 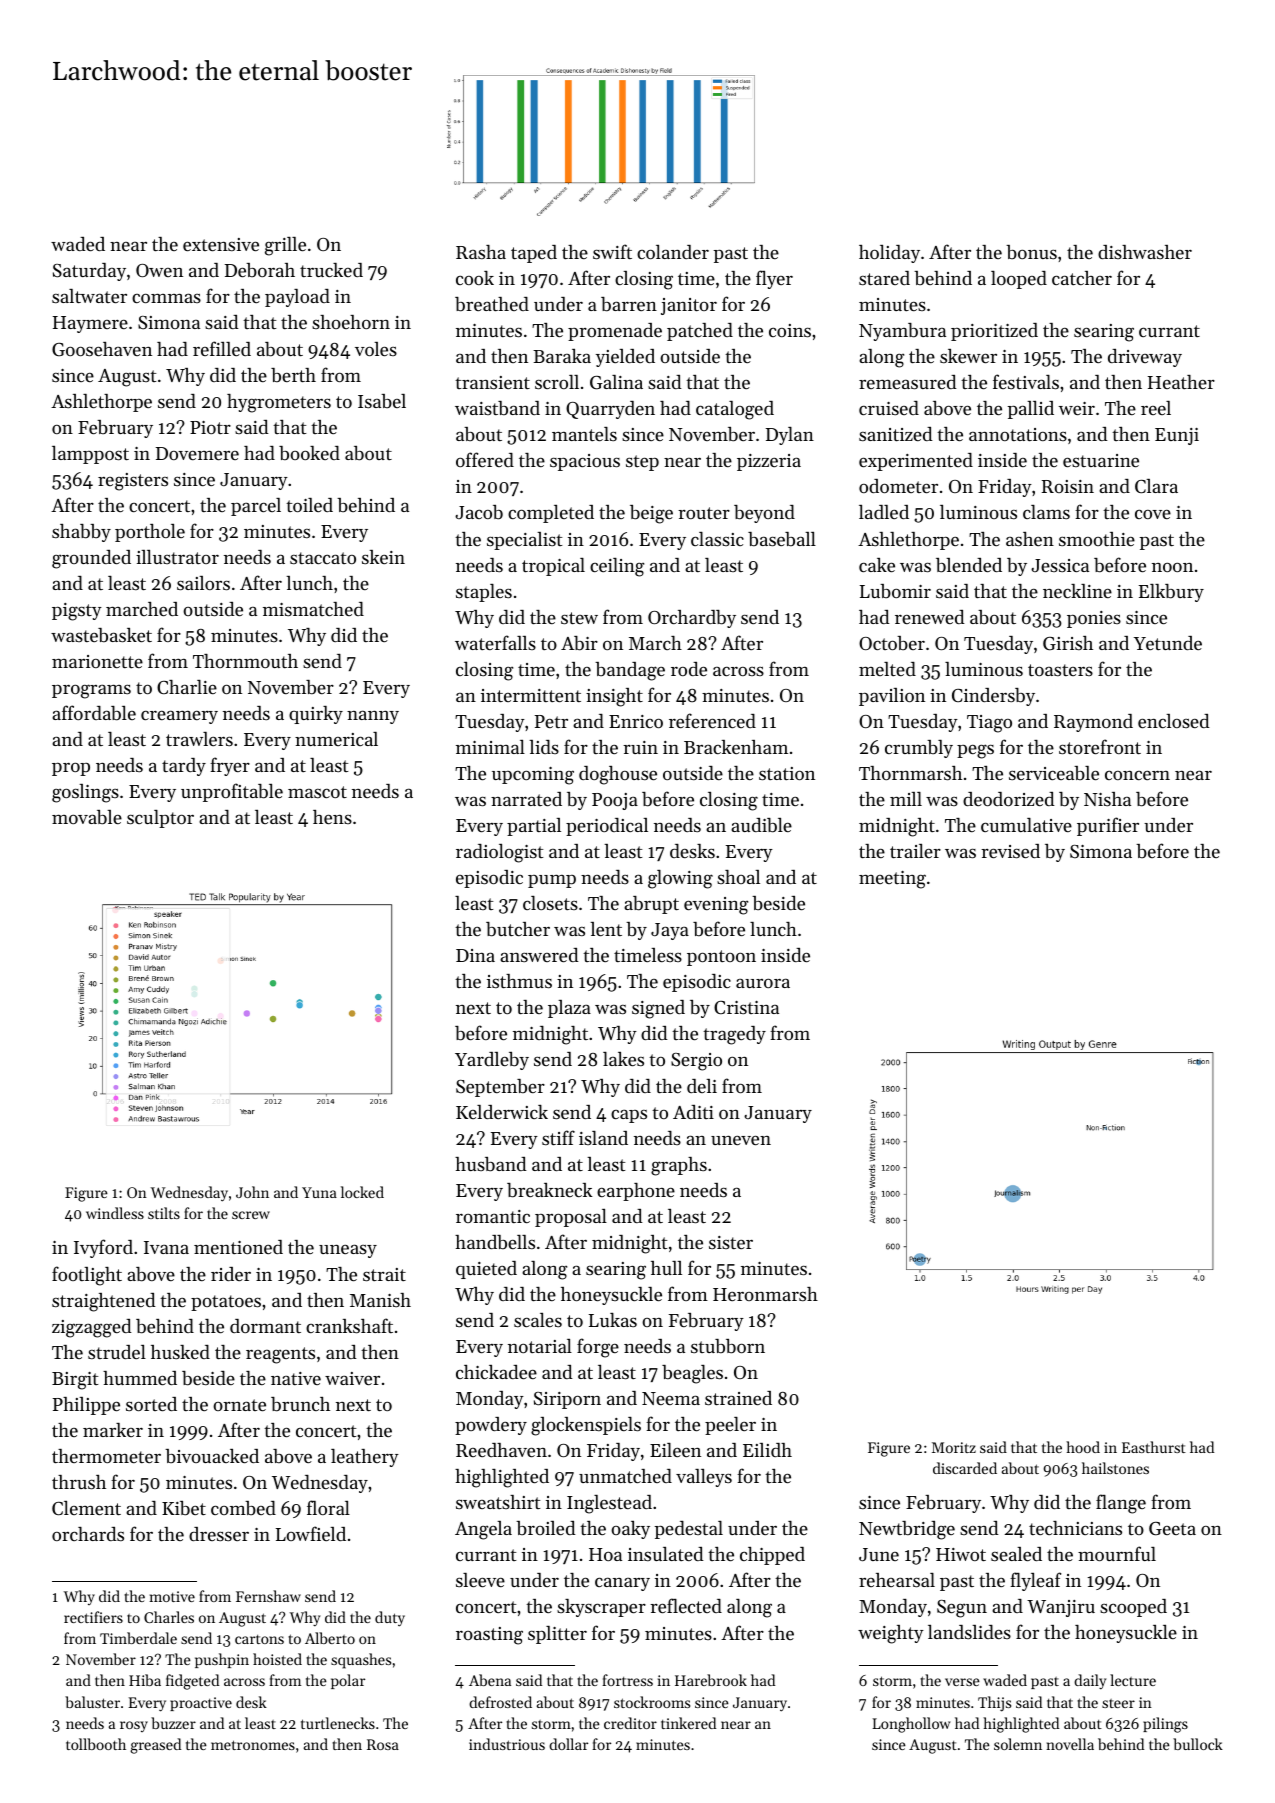 What do you see at coordinates (481, 252) in the screenshot?
I see `Rasha` at bounding box center [481, 252].
